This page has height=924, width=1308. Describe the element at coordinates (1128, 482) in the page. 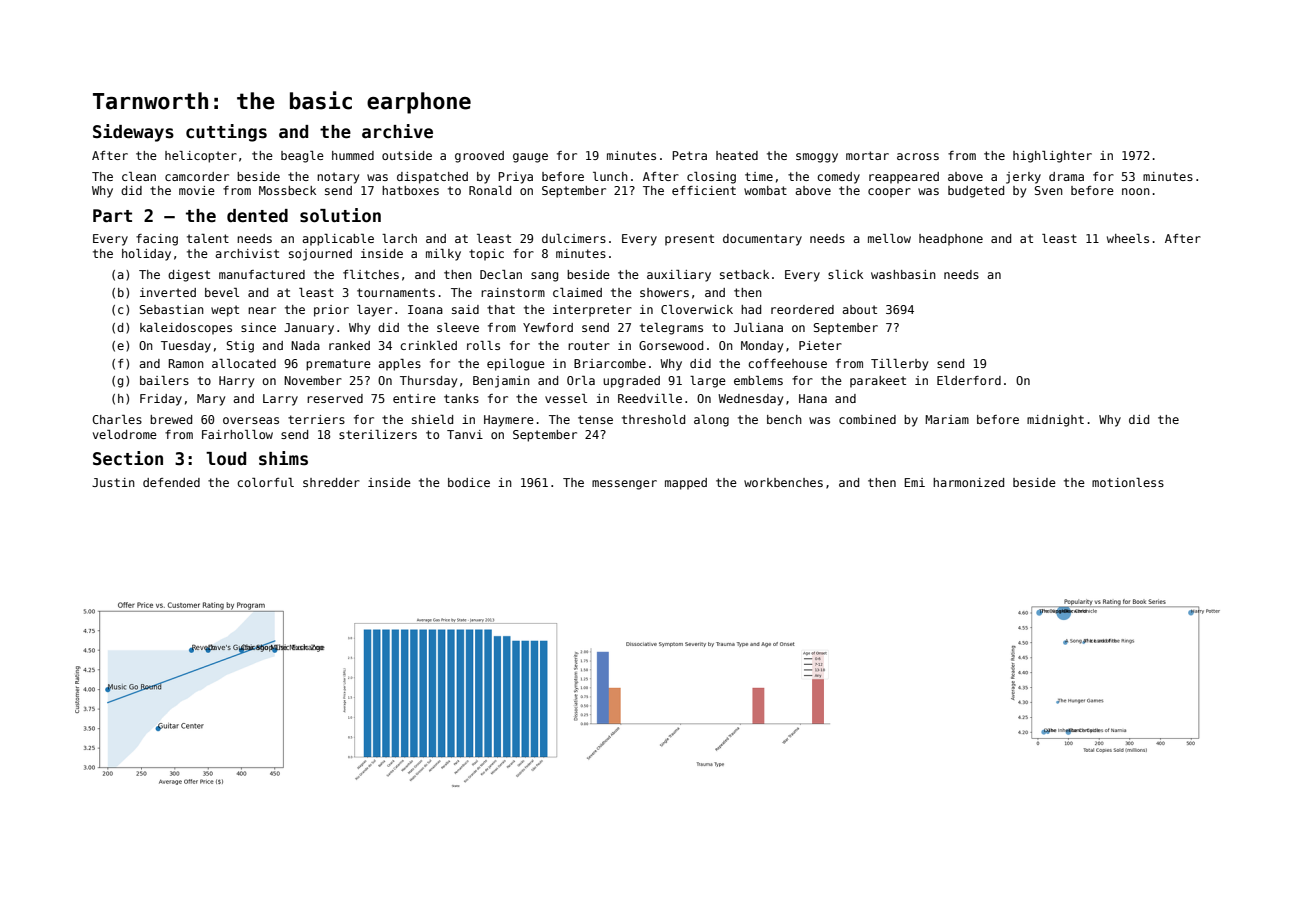

I see `motionless` at that location.
